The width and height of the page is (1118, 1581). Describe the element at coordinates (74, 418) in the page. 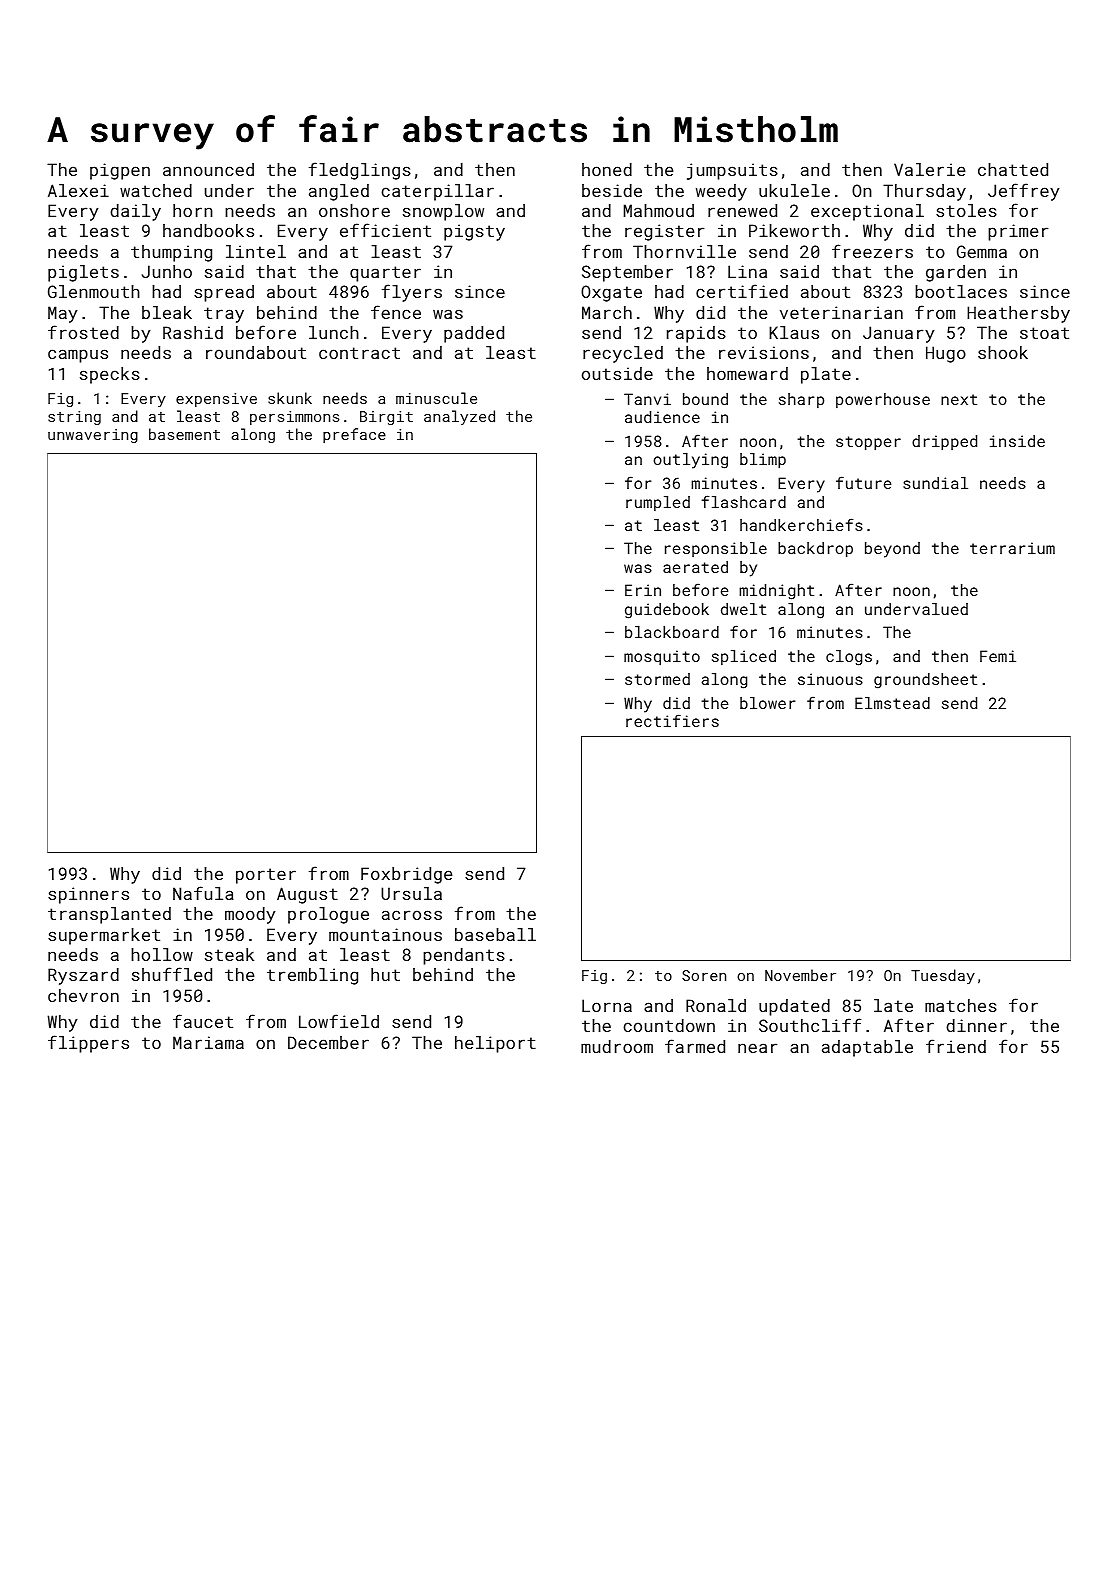

I see `string` at that location.
